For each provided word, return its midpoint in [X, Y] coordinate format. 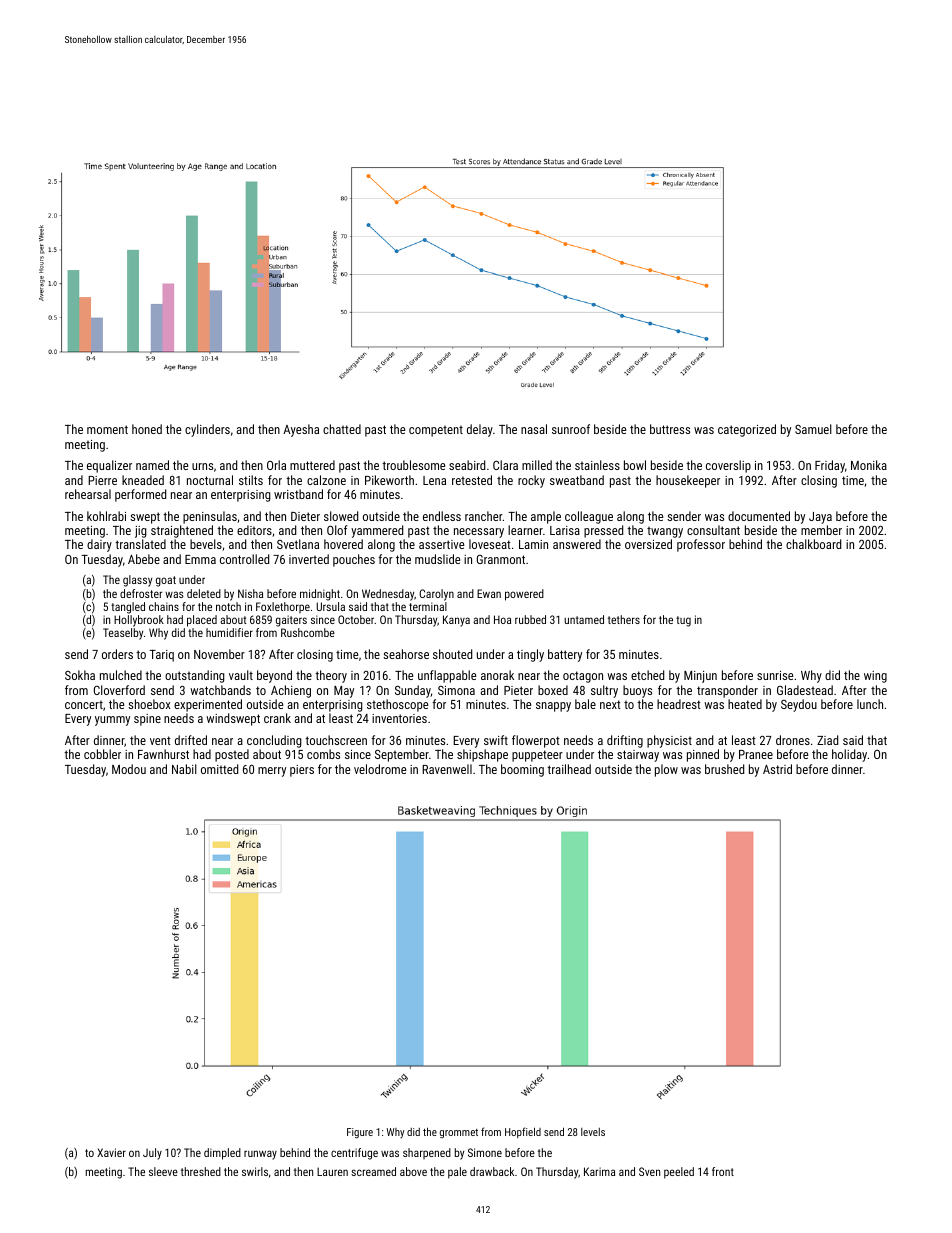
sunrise [775, 675]
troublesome [413, 465]
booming [522, 770]
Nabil [184, 769]
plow [666, 770]
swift [496, 740]
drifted [191, 740]
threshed [201, 1171]
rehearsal [88, 494]
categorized [747, 430]
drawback [492, 1171]
